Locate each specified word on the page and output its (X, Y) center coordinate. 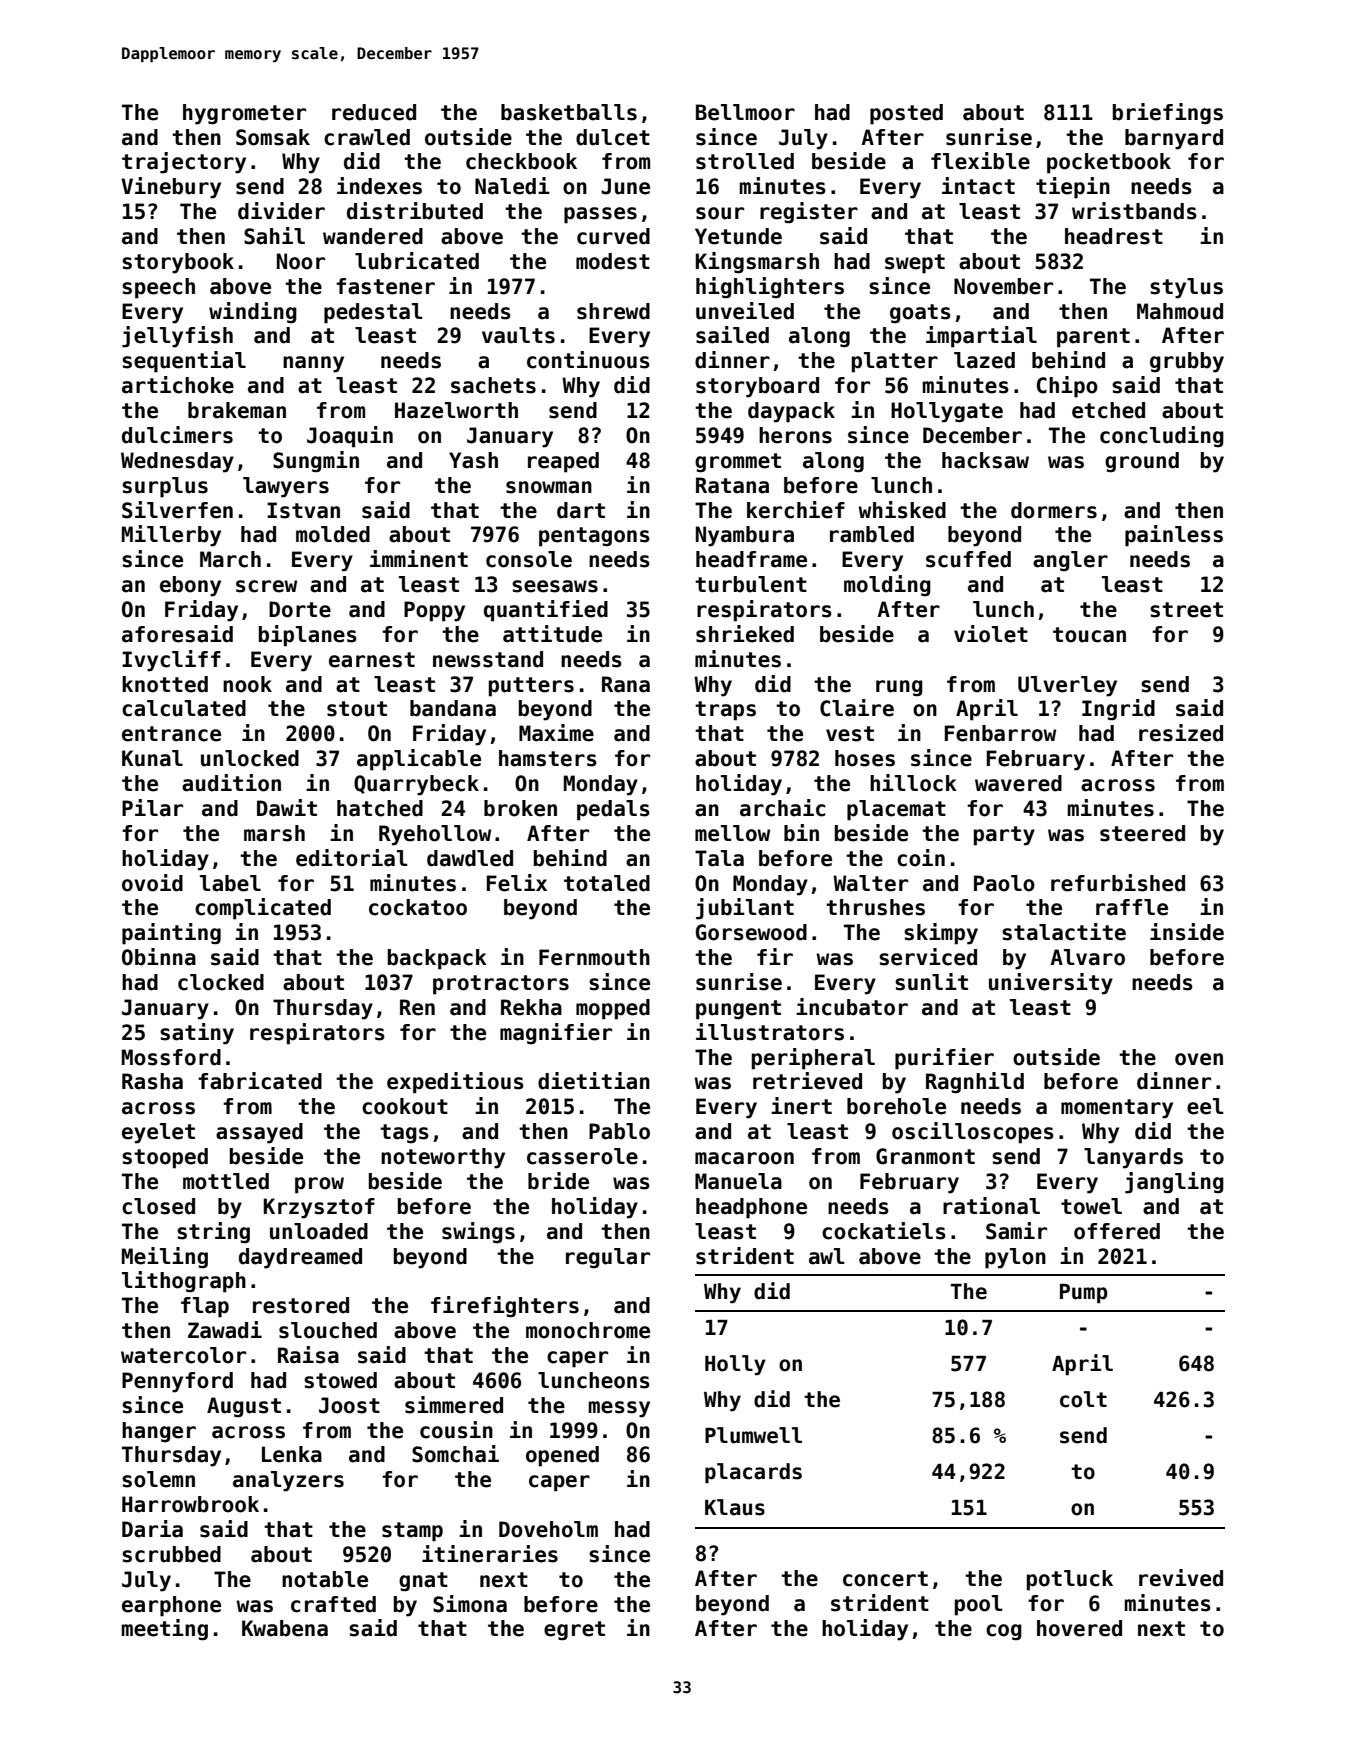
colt (1083, 1399)
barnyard (1174, 139)
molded (333, 534)
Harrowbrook (190, 1504)
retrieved (807, 1081)
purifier (944, 1059)
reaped (563, 462)
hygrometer (244, 114)
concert (885, 1579)
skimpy (941, 934)
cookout (405, 1106)
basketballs (569, 112)
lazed (984, 360)
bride (558, 1181)
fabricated (260, 1081)
